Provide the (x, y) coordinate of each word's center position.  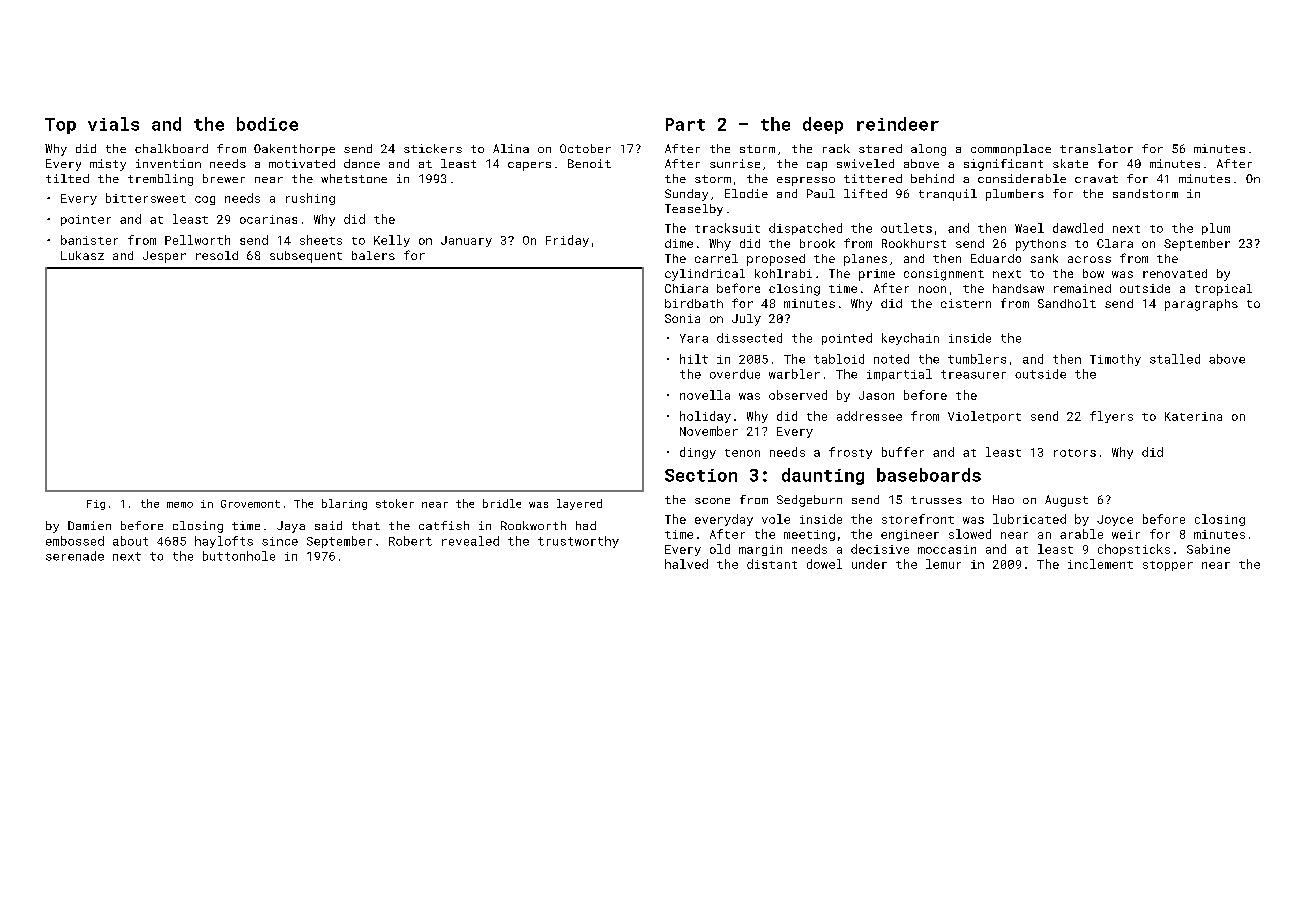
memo (180, 505)
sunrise (735, 163)
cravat (1096, 179)
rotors (1075, 453)
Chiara (686, 288)
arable (1081, 534)
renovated (1175, 273)
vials (113, 124)
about (130, 541)
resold (217, 255)
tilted (67, 178)
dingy (698, 453)
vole (776, 519)
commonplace (1011, 150)
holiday (705, 417)
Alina (511, 148)
